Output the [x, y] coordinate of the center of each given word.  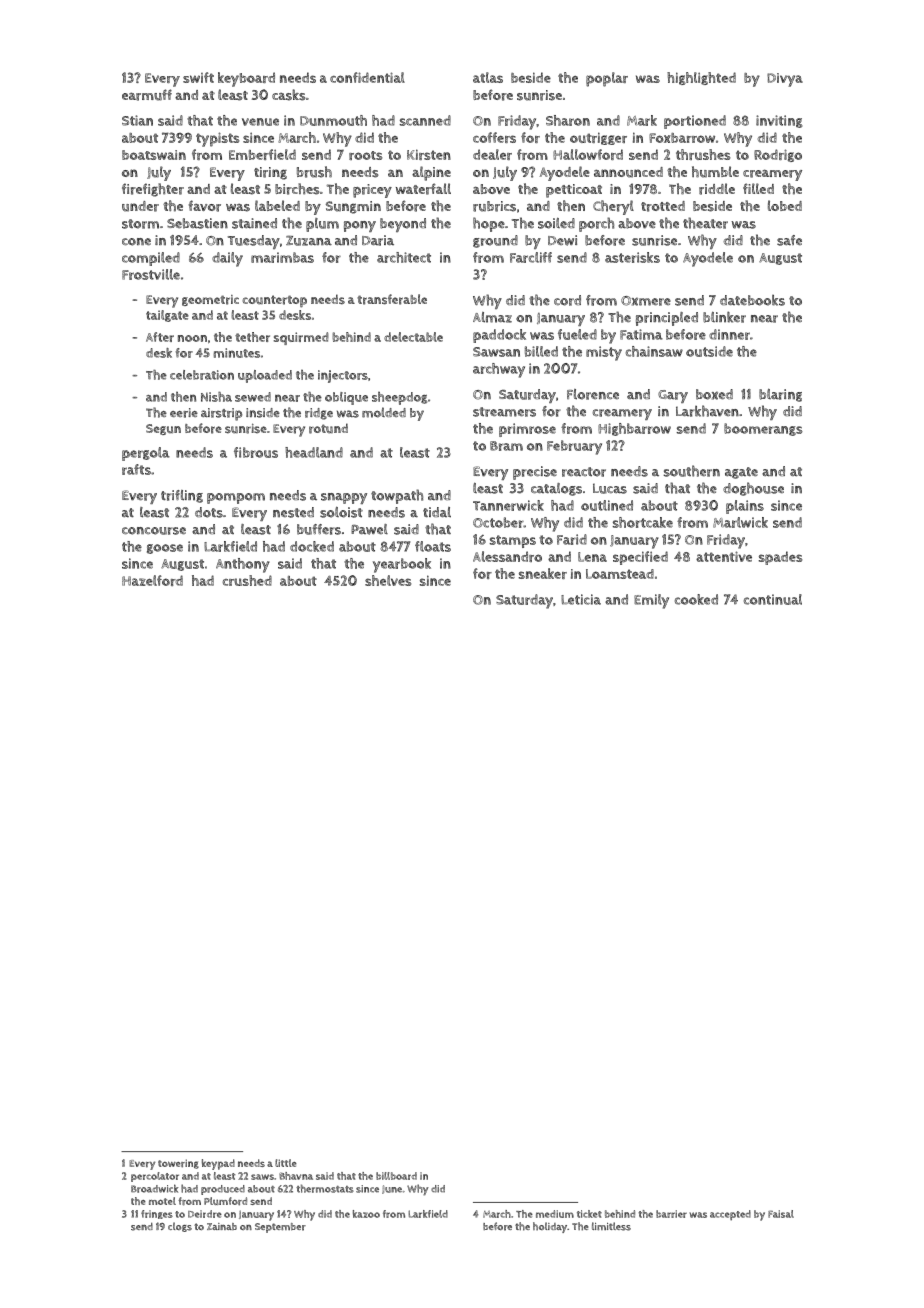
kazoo [366, 1214]
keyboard [246, 79]
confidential [367, 77]
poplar [607, 79]
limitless [611, 1226]
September [280, 1228]
